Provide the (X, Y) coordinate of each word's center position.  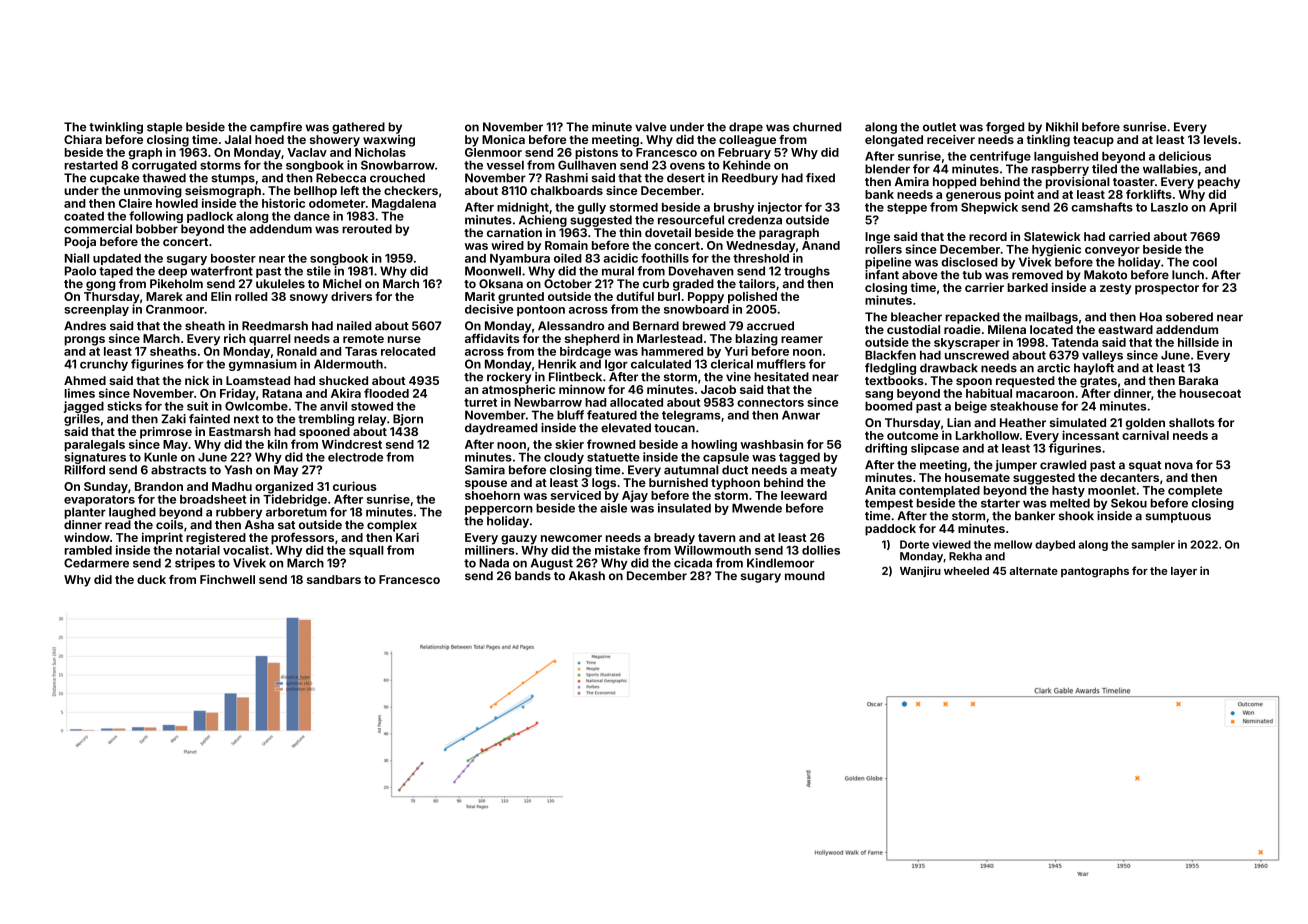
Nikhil (1062, 127)
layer (1184, 572)
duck (151, 579)
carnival (1145, 435)
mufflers (781, 364)
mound (805, 575)
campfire (276, 128)
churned (817, 127)
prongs (85, 341)
